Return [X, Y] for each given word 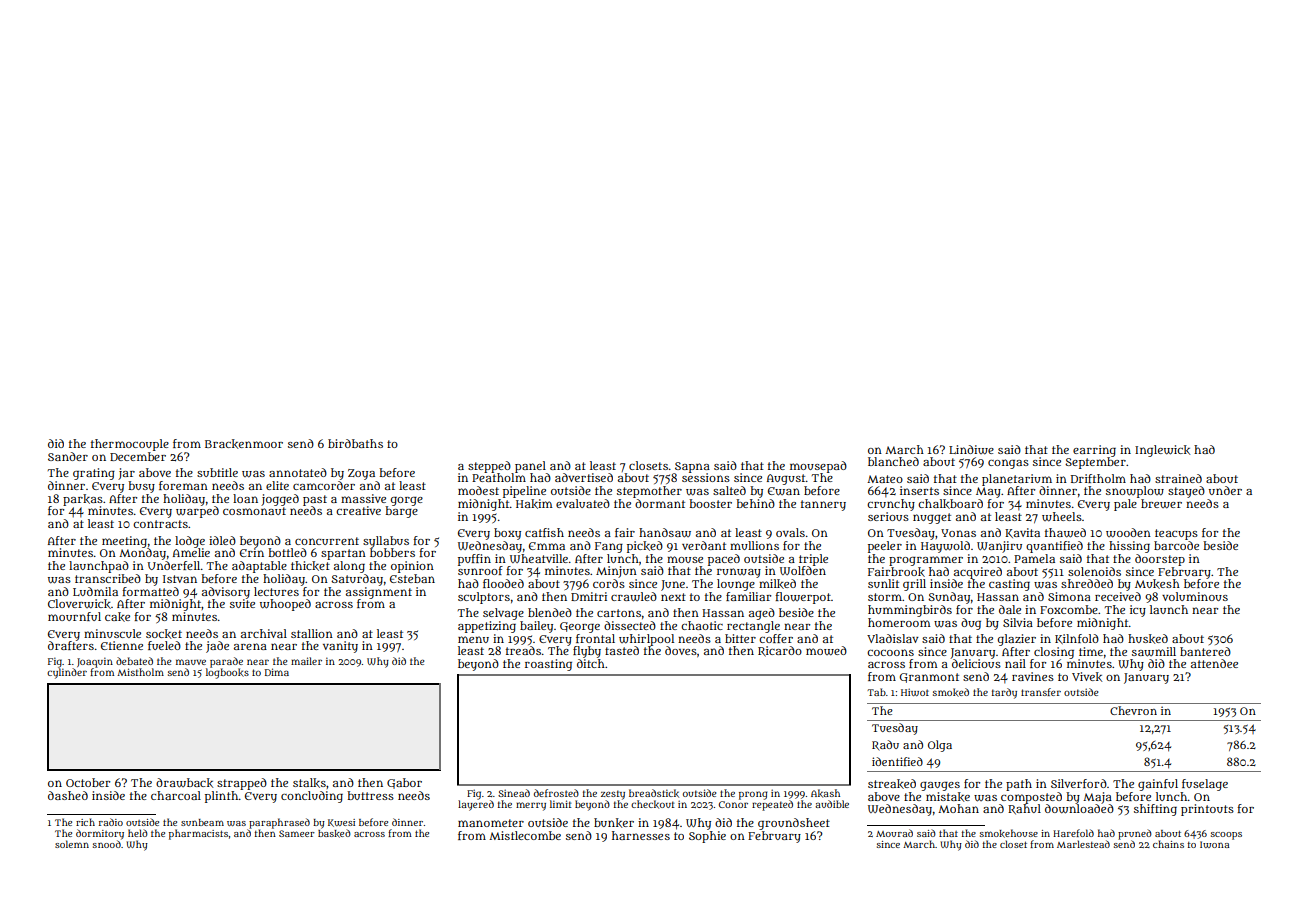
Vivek [1087, 677]
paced [724, 560]
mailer [306, 661]
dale [1010, 609]
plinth [222, 797]
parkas [83, 500]
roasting [548, 665]
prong [753, 795]
